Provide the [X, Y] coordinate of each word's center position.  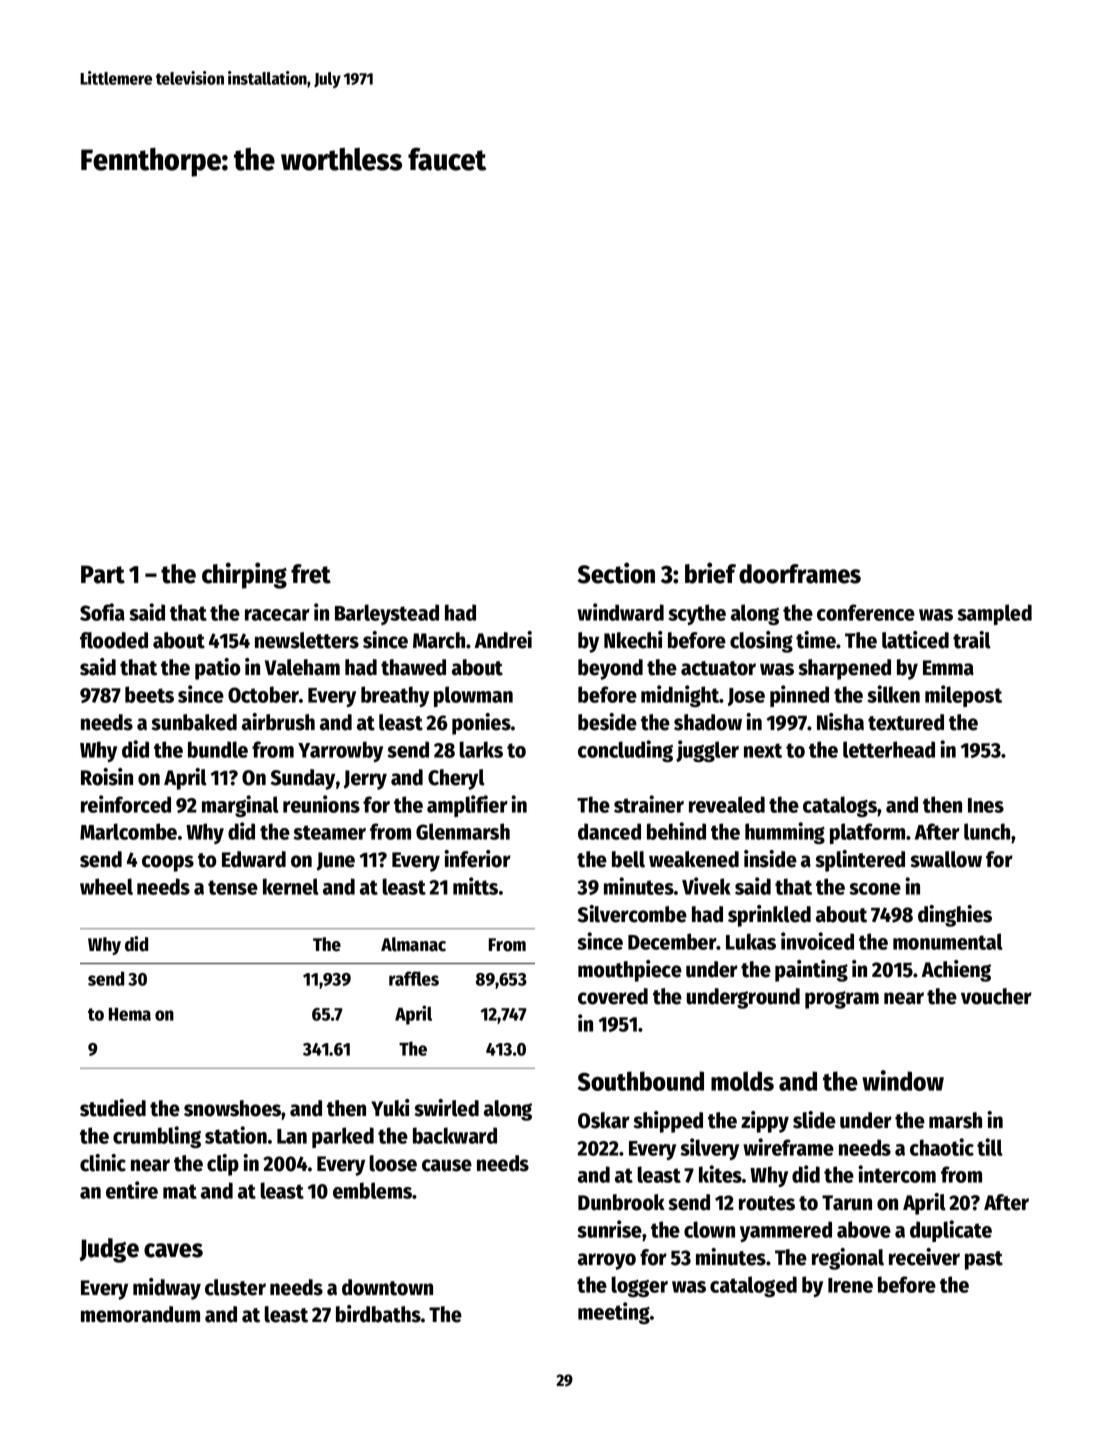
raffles [414, 978]
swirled [446, 1108]
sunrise [610, 1229]
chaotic [942, 1147]
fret [311, 574]
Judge [109, 1250]
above [864, 1229]
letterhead [889, 749]
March [439, 640]
